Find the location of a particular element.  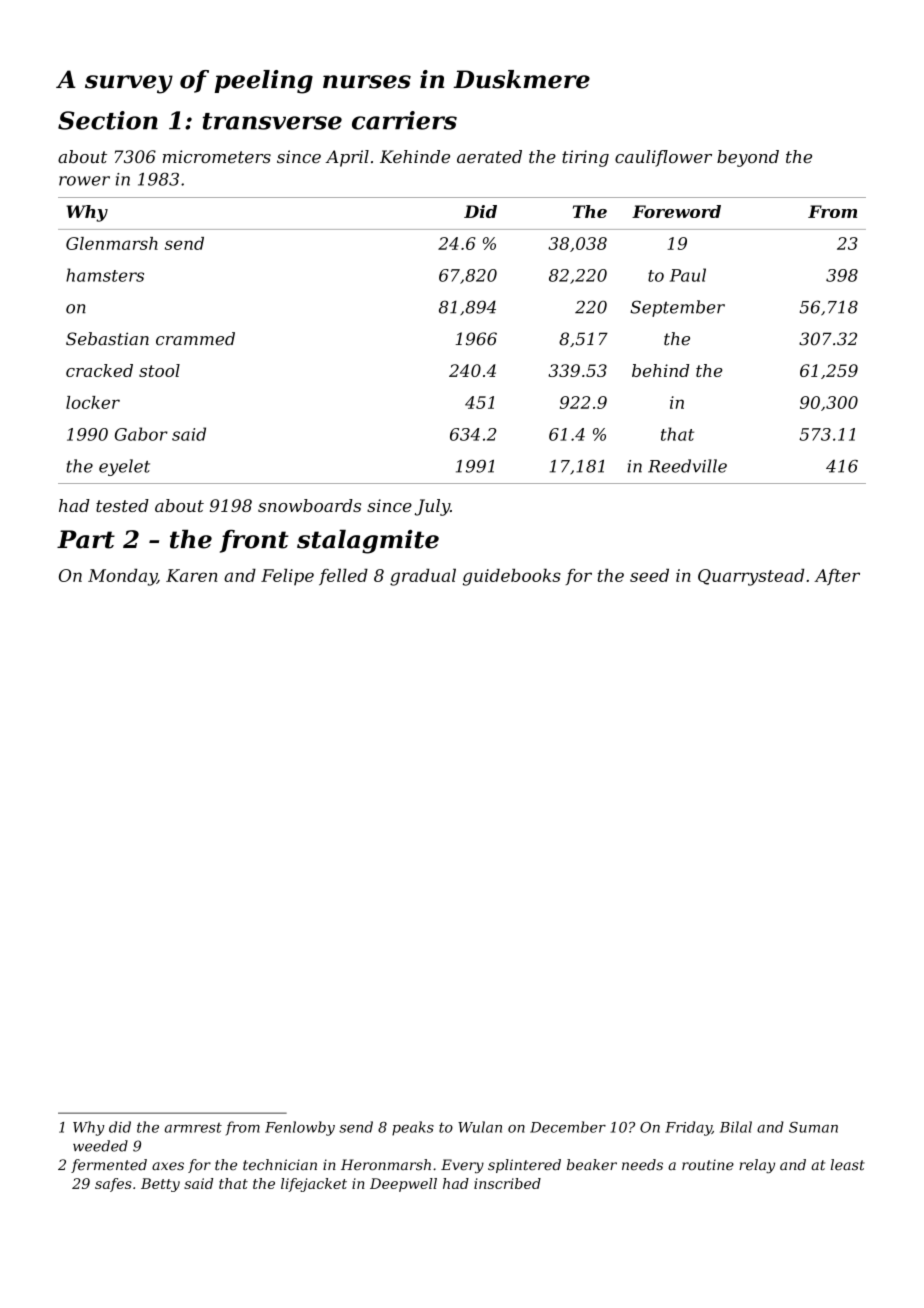

routine is located at coordinates (708, 1165).
